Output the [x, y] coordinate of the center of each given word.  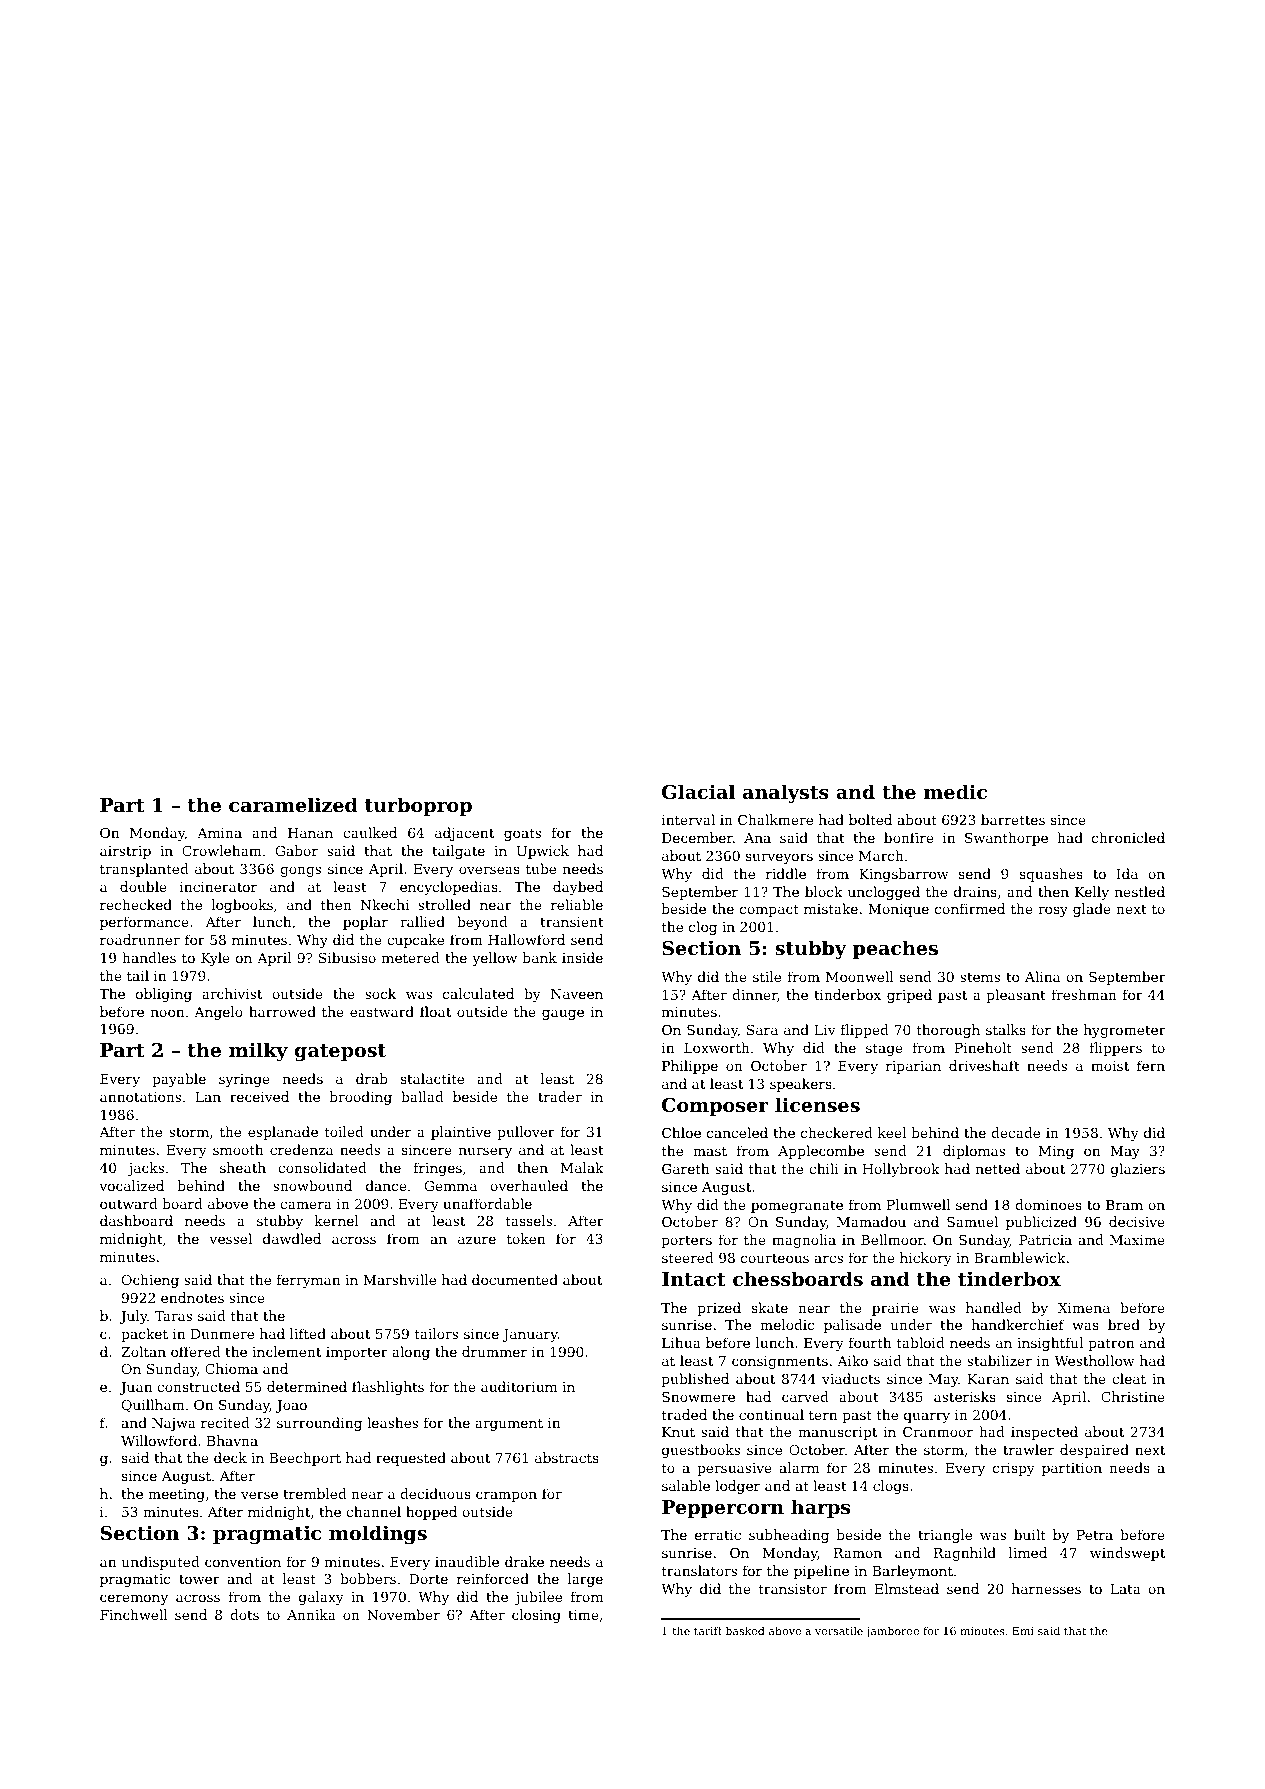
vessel [230, 1238]
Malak [582, 1167]
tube [541, 868]
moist [1110, 1066]
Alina [1042, 976]
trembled [315, 1493]
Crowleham [222, 850]
